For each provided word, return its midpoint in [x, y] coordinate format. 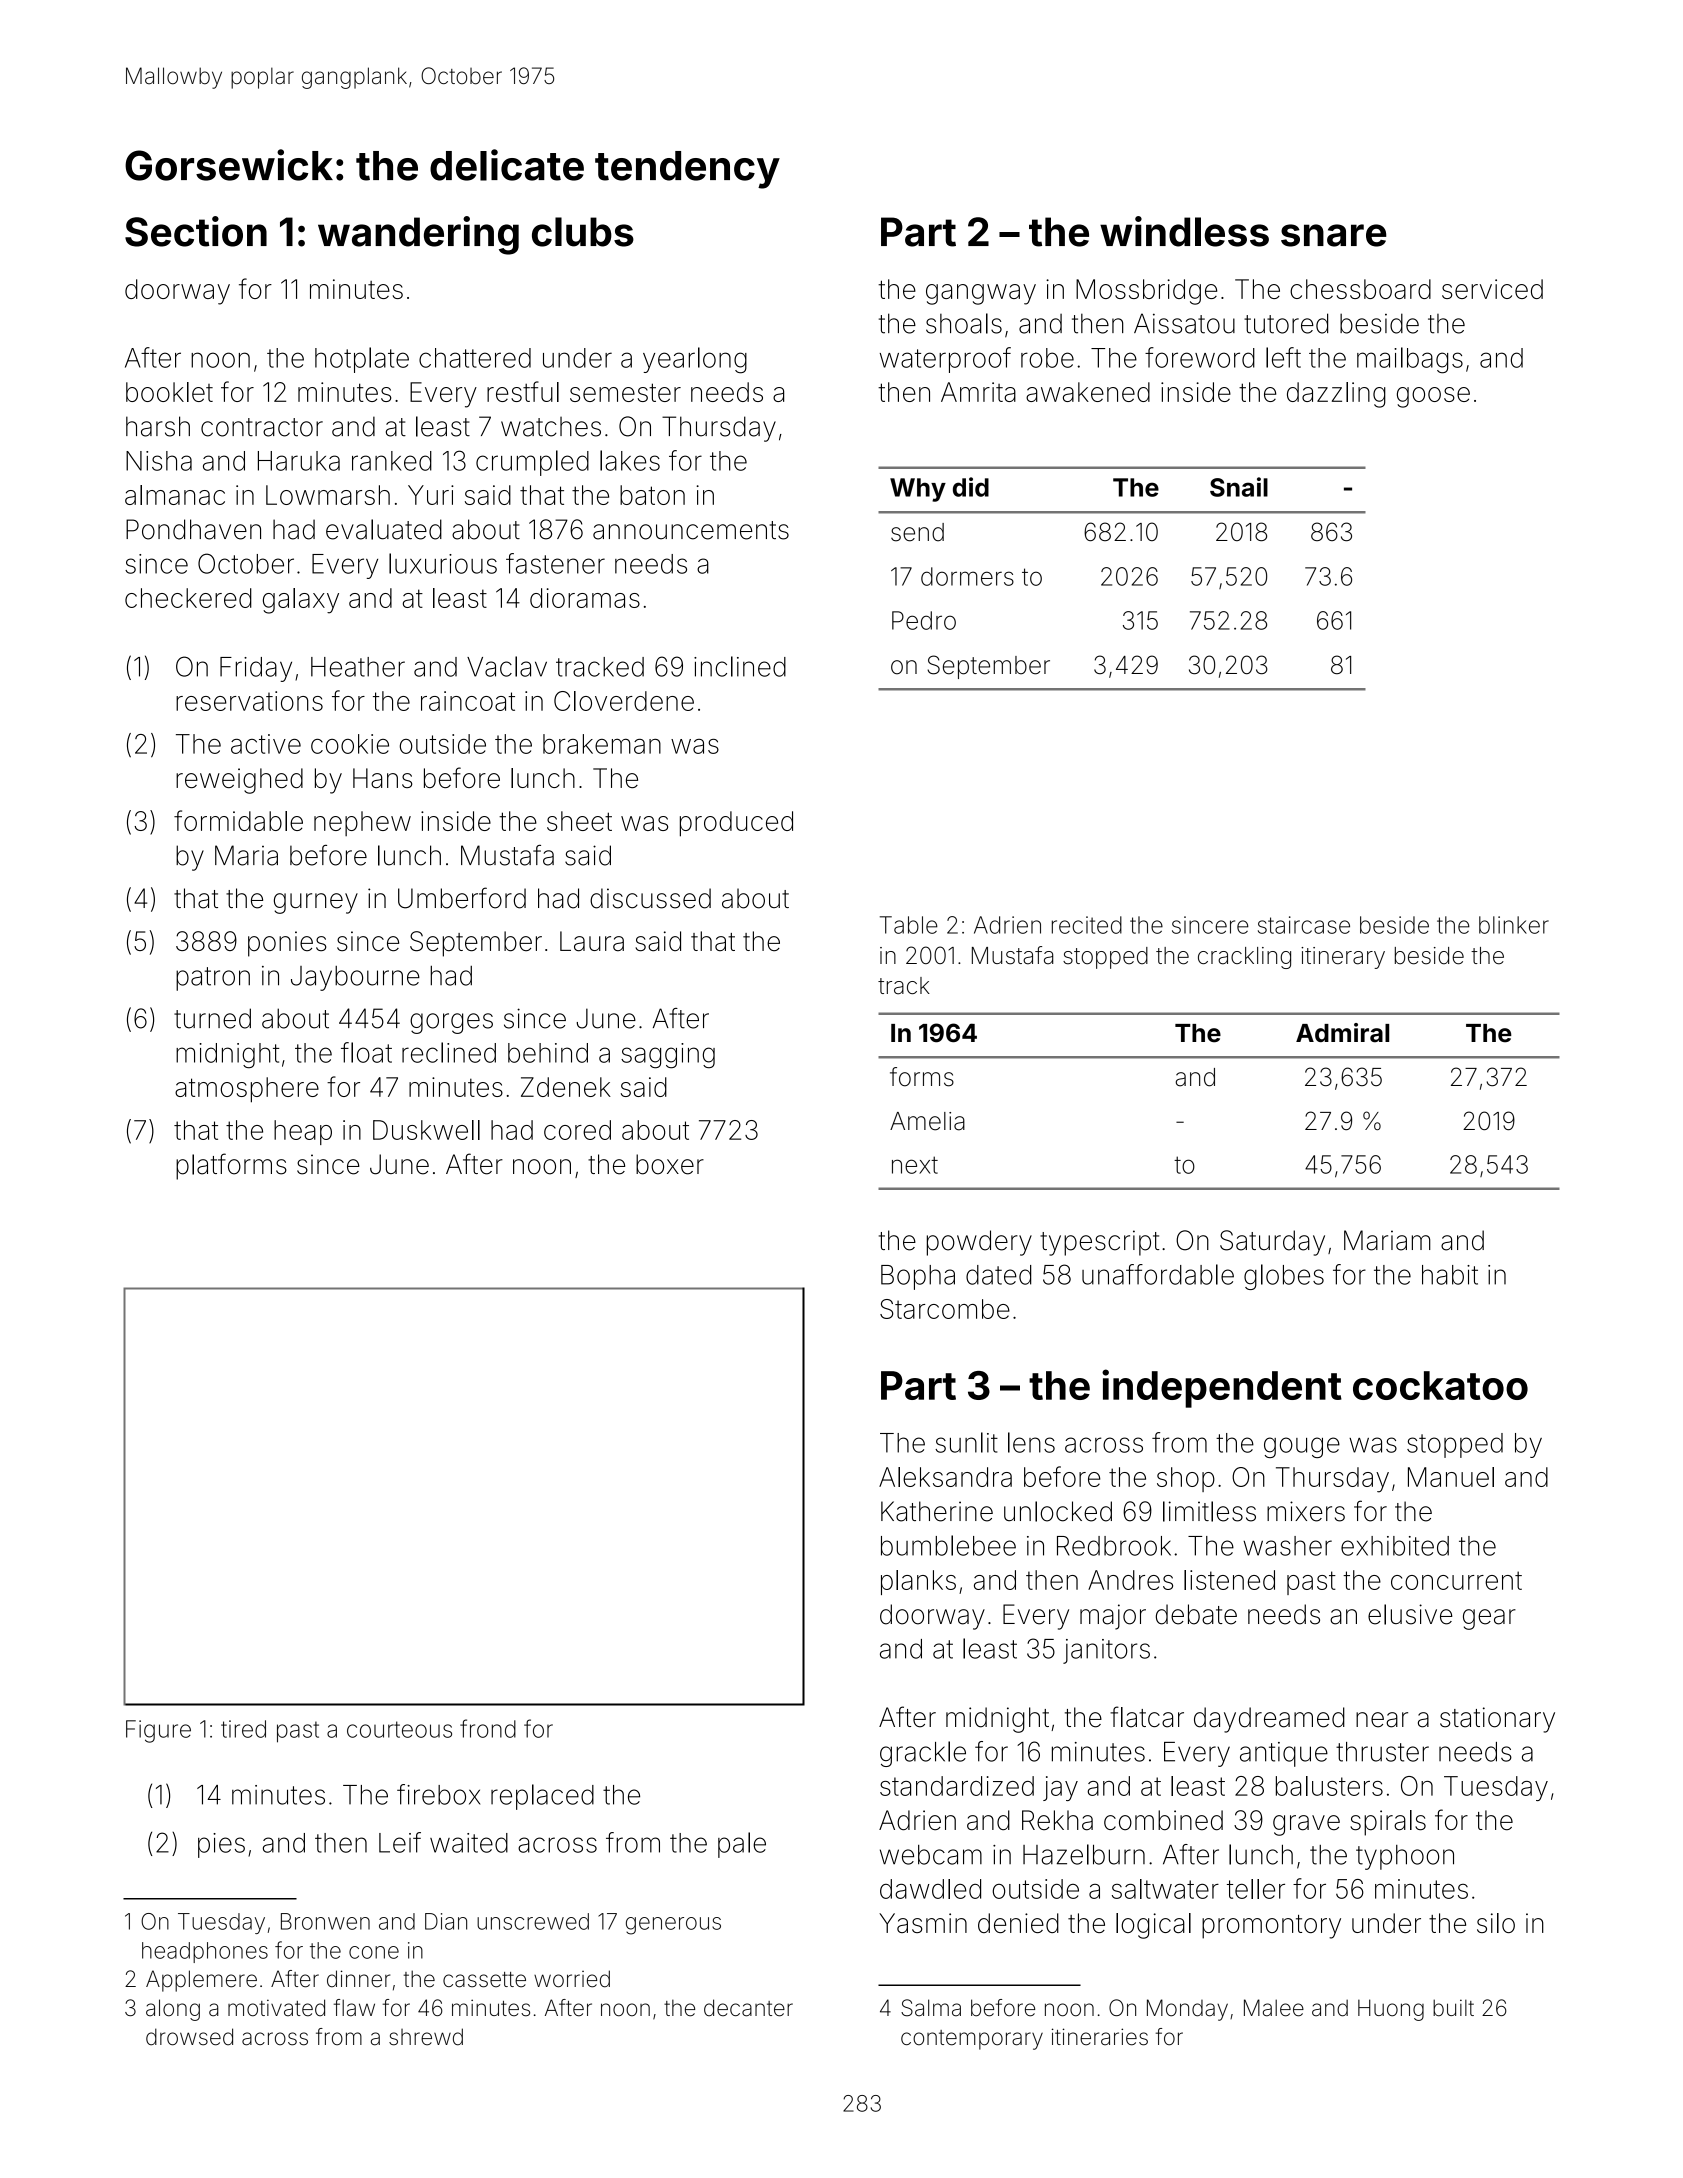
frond [488, 1728]
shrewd [426, 2037]
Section [196, 231]
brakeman [602, 744]
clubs [583, 232]
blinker [1514, 925]
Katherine [937, 1511]
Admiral [1342, 1033]
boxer [670, 1164]
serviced [1492, 289]
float [366, 1052]
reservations [249, 701]
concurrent [1456, 1580]
